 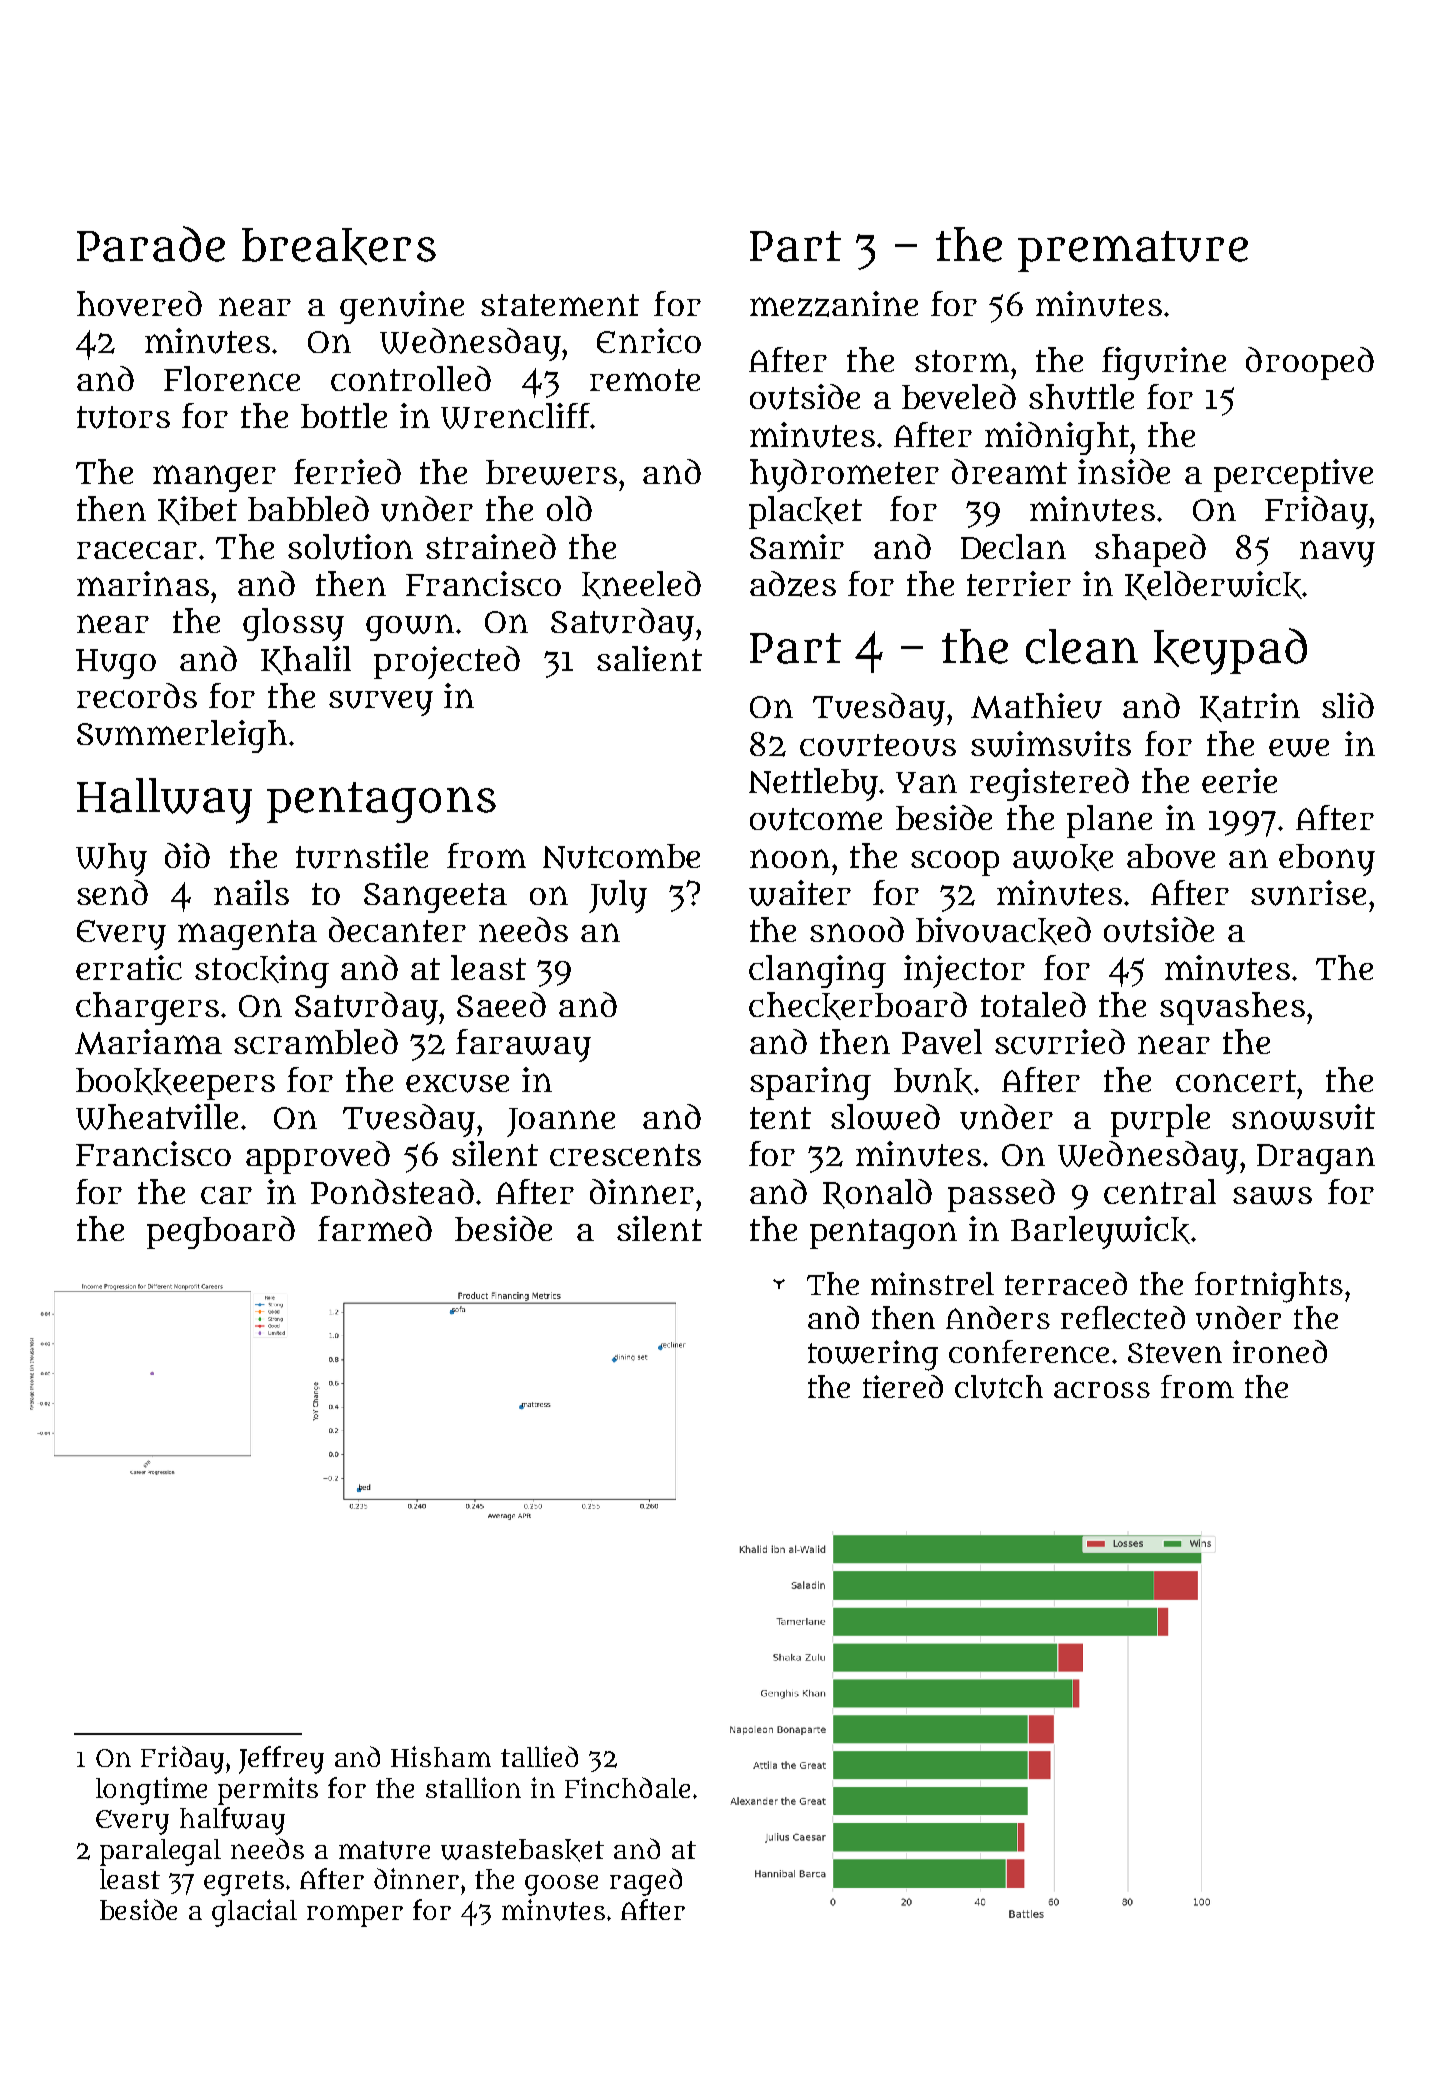 I want to click on courteous, so click(x=878, y=745).
